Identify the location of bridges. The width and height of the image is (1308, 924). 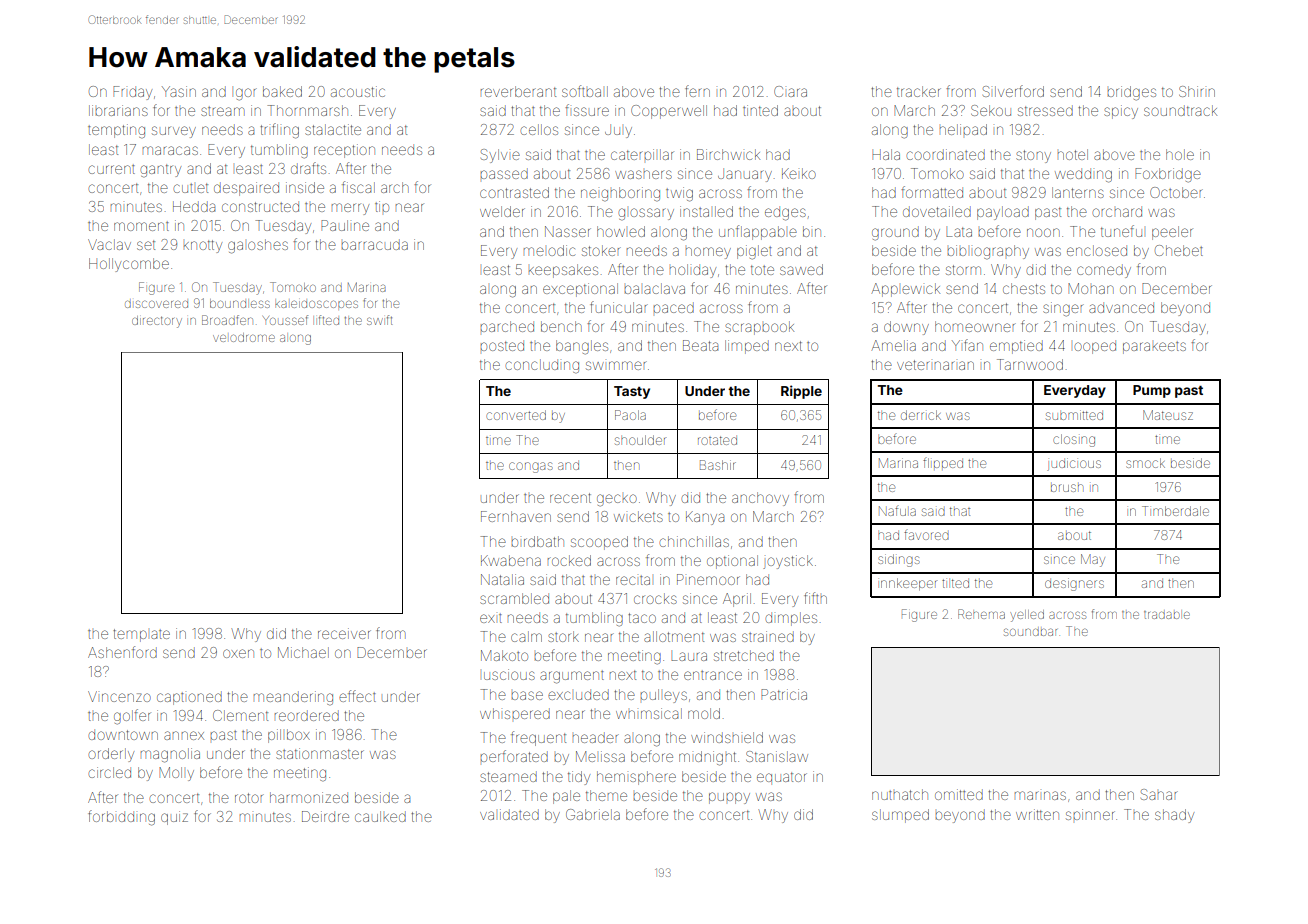
(1131, 93).
